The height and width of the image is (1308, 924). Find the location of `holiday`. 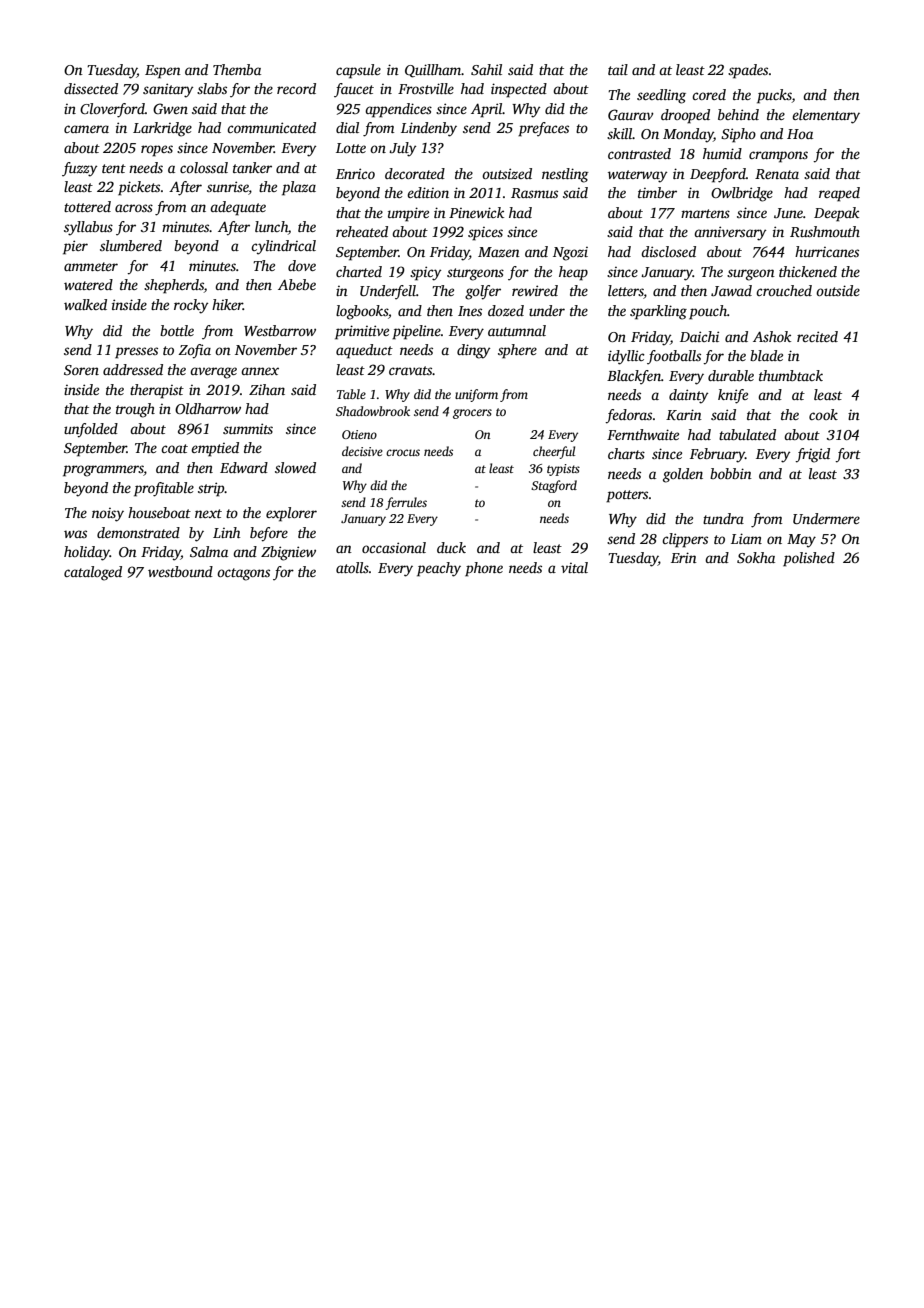

holiday is located at coordinates (87, 553).
